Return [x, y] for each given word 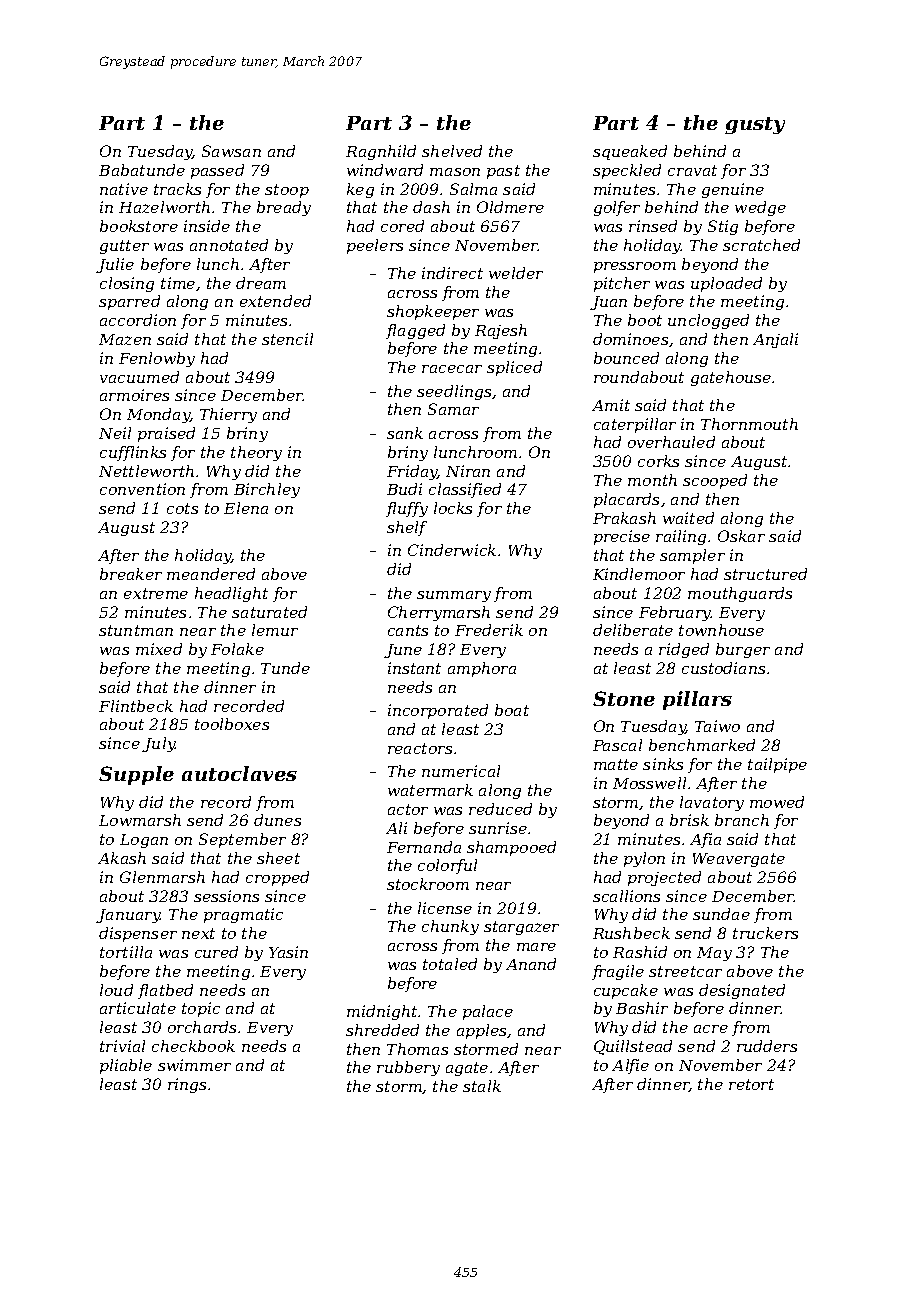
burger [743, 650]
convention [142, 489]
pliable [126, 1066]
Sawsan [231, 151]
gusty [755, 125]
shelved [452, 151]
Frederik [489, 630]
